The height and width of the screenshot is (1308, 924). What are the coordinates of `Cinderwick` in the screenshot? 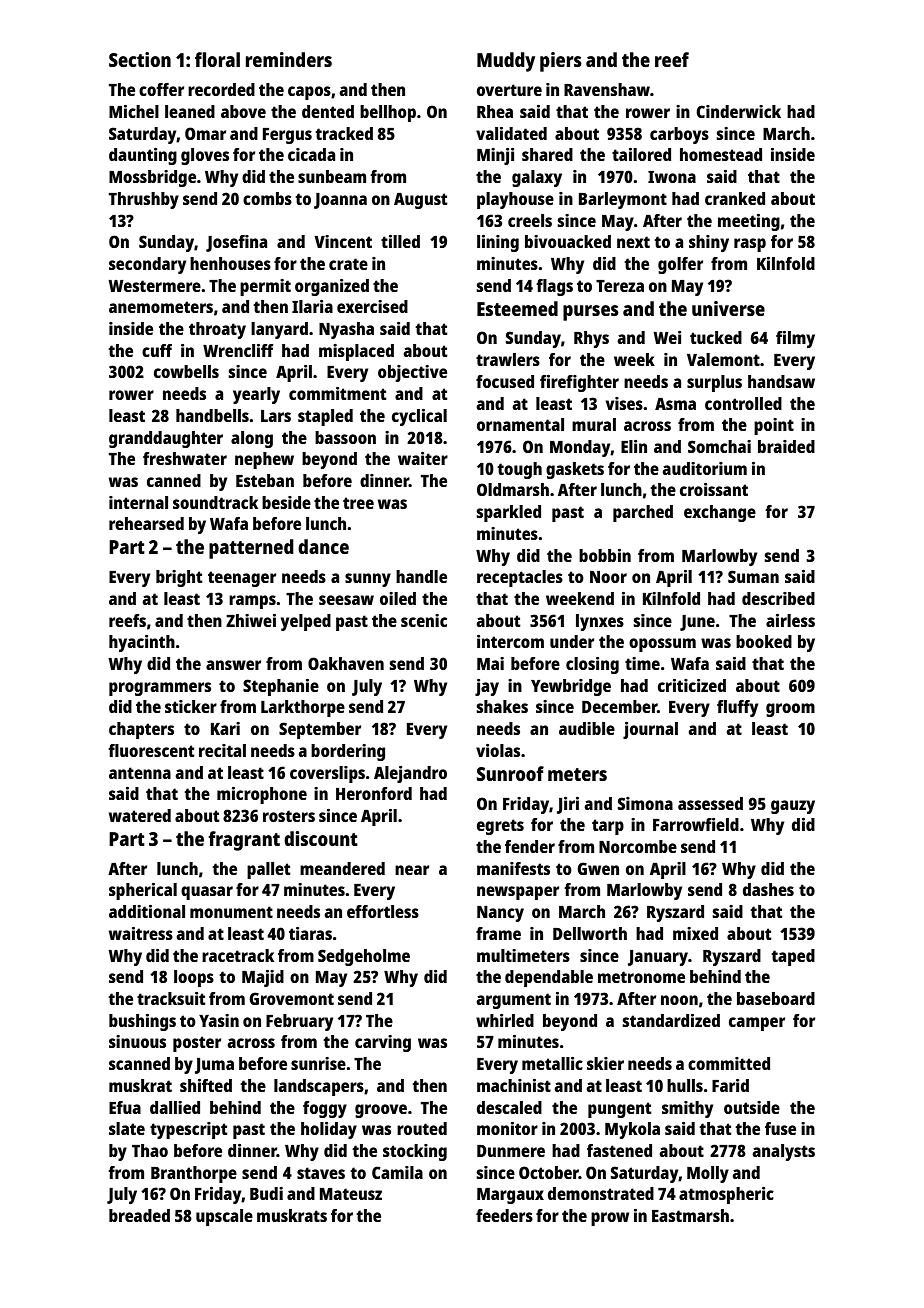 It's located at (739, 111).
